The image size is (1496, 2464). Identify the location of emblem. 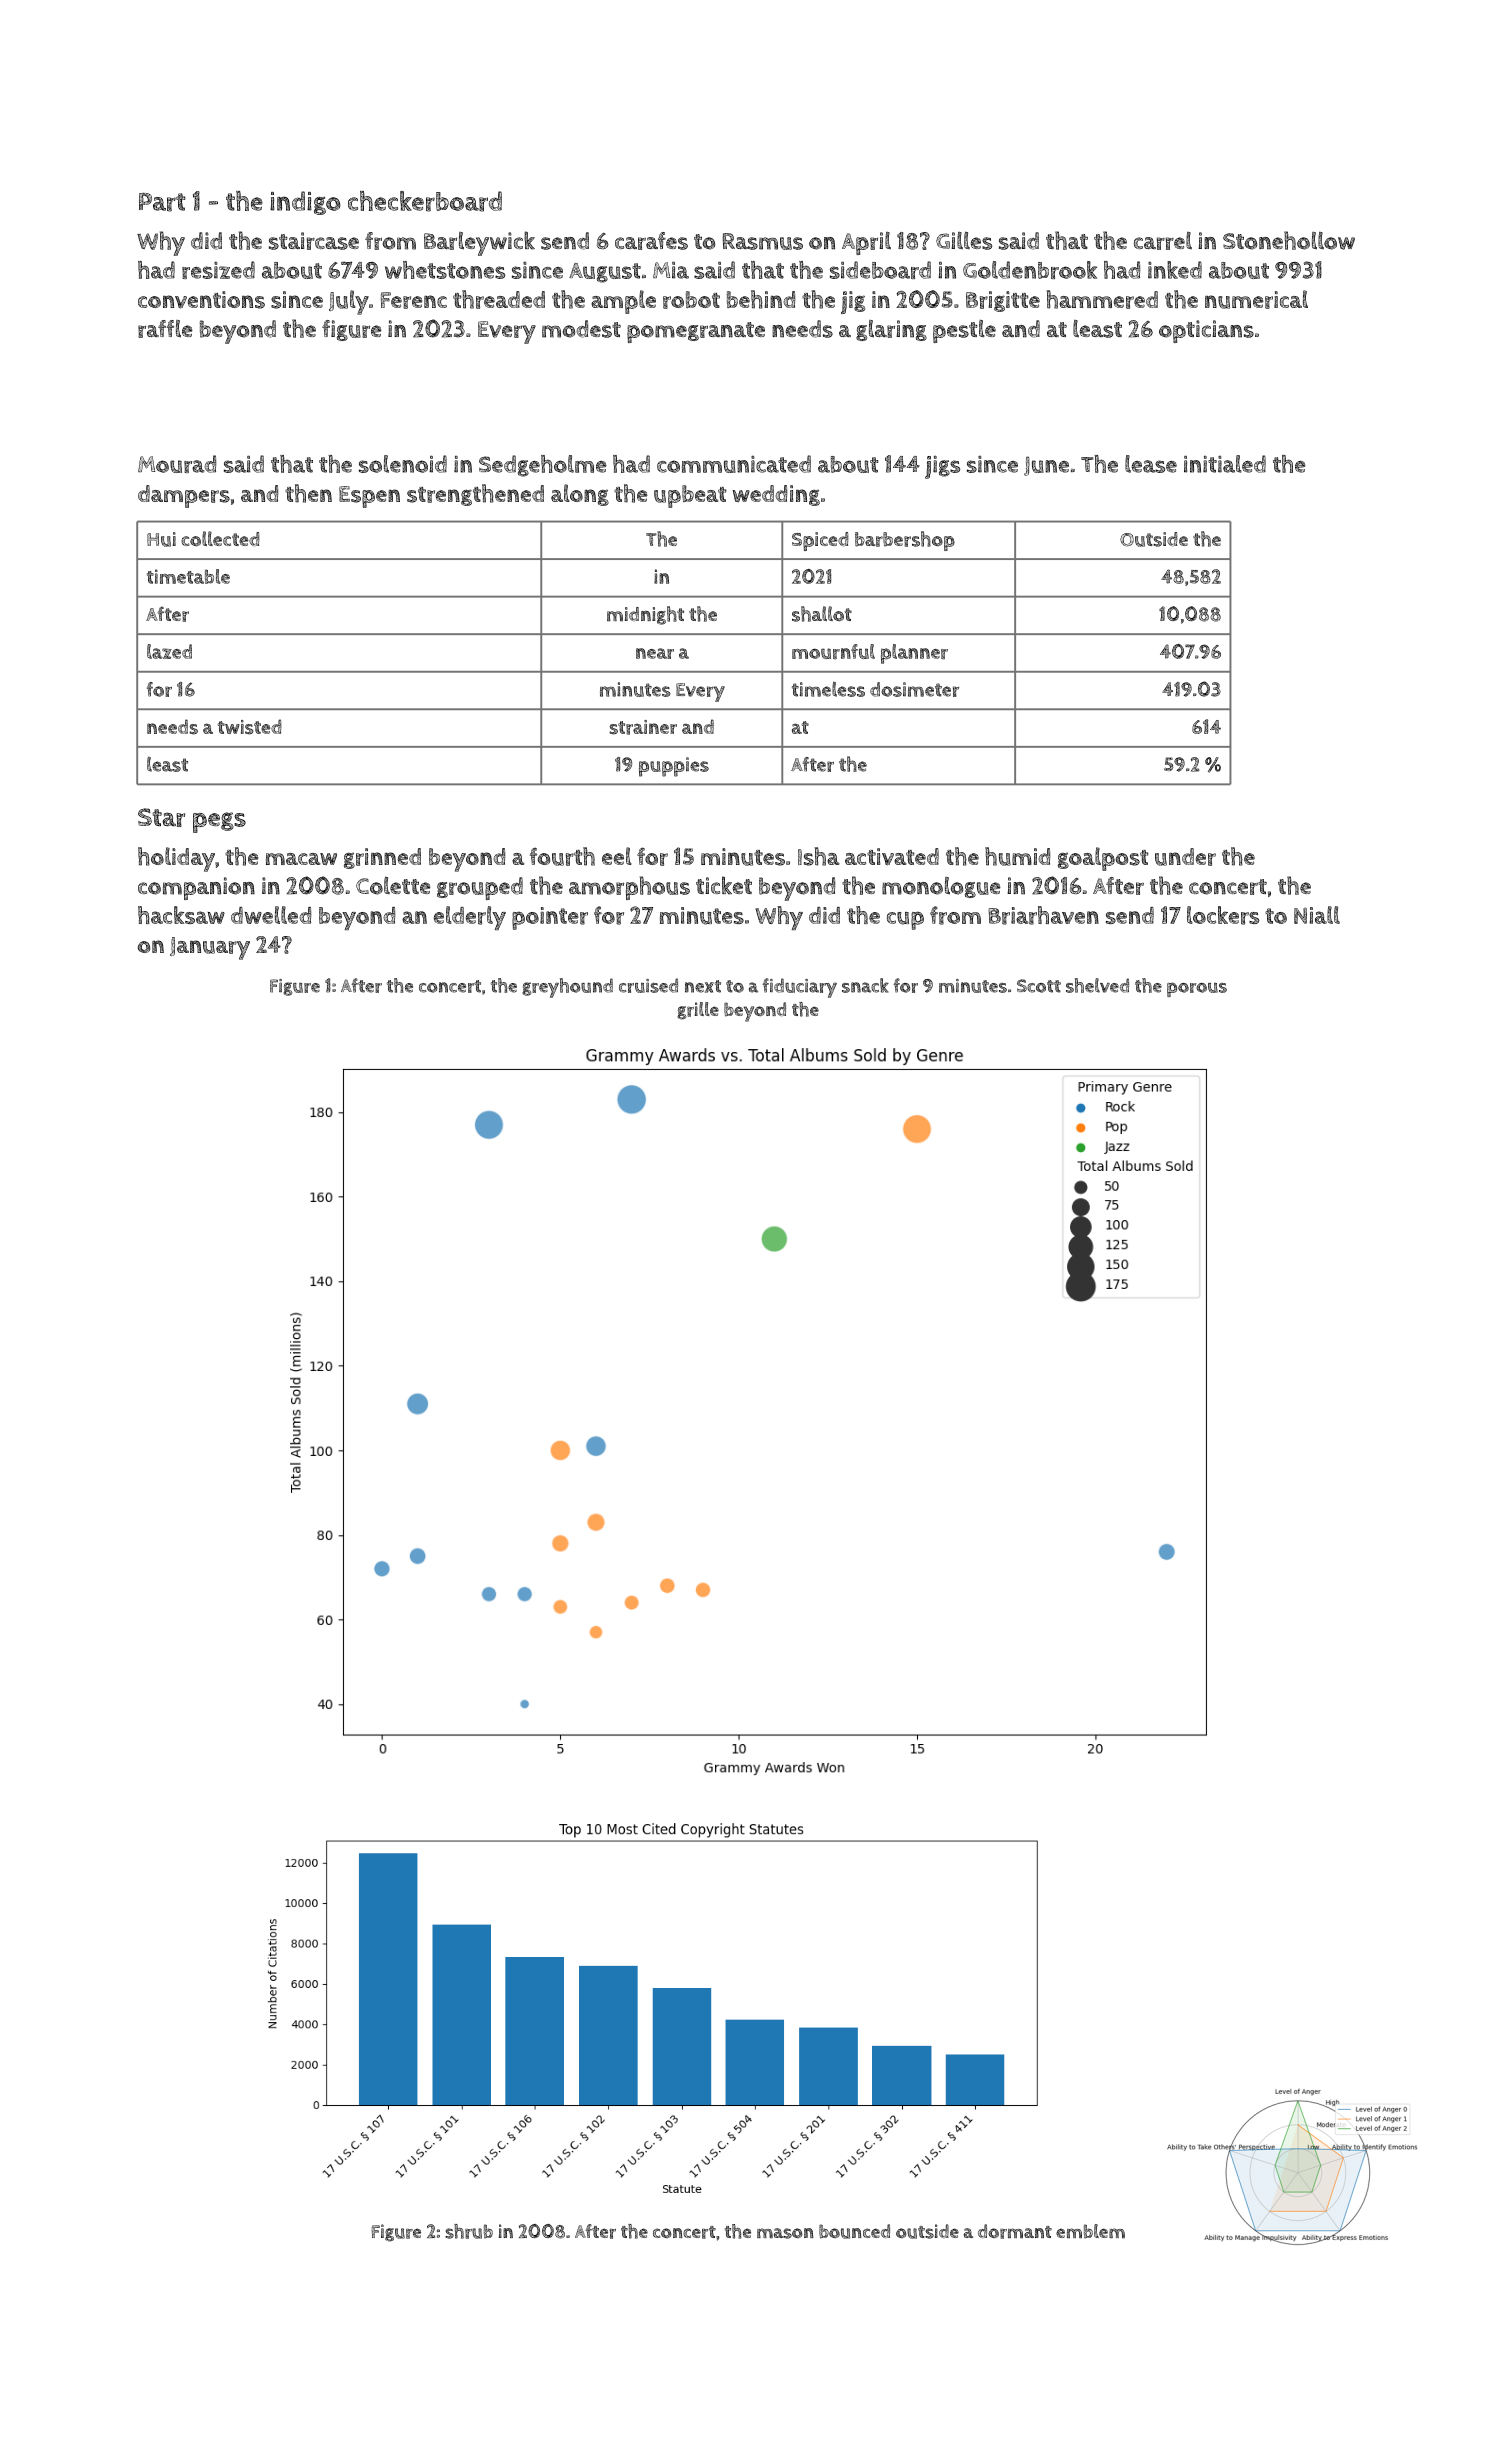
(1090, 2231).
